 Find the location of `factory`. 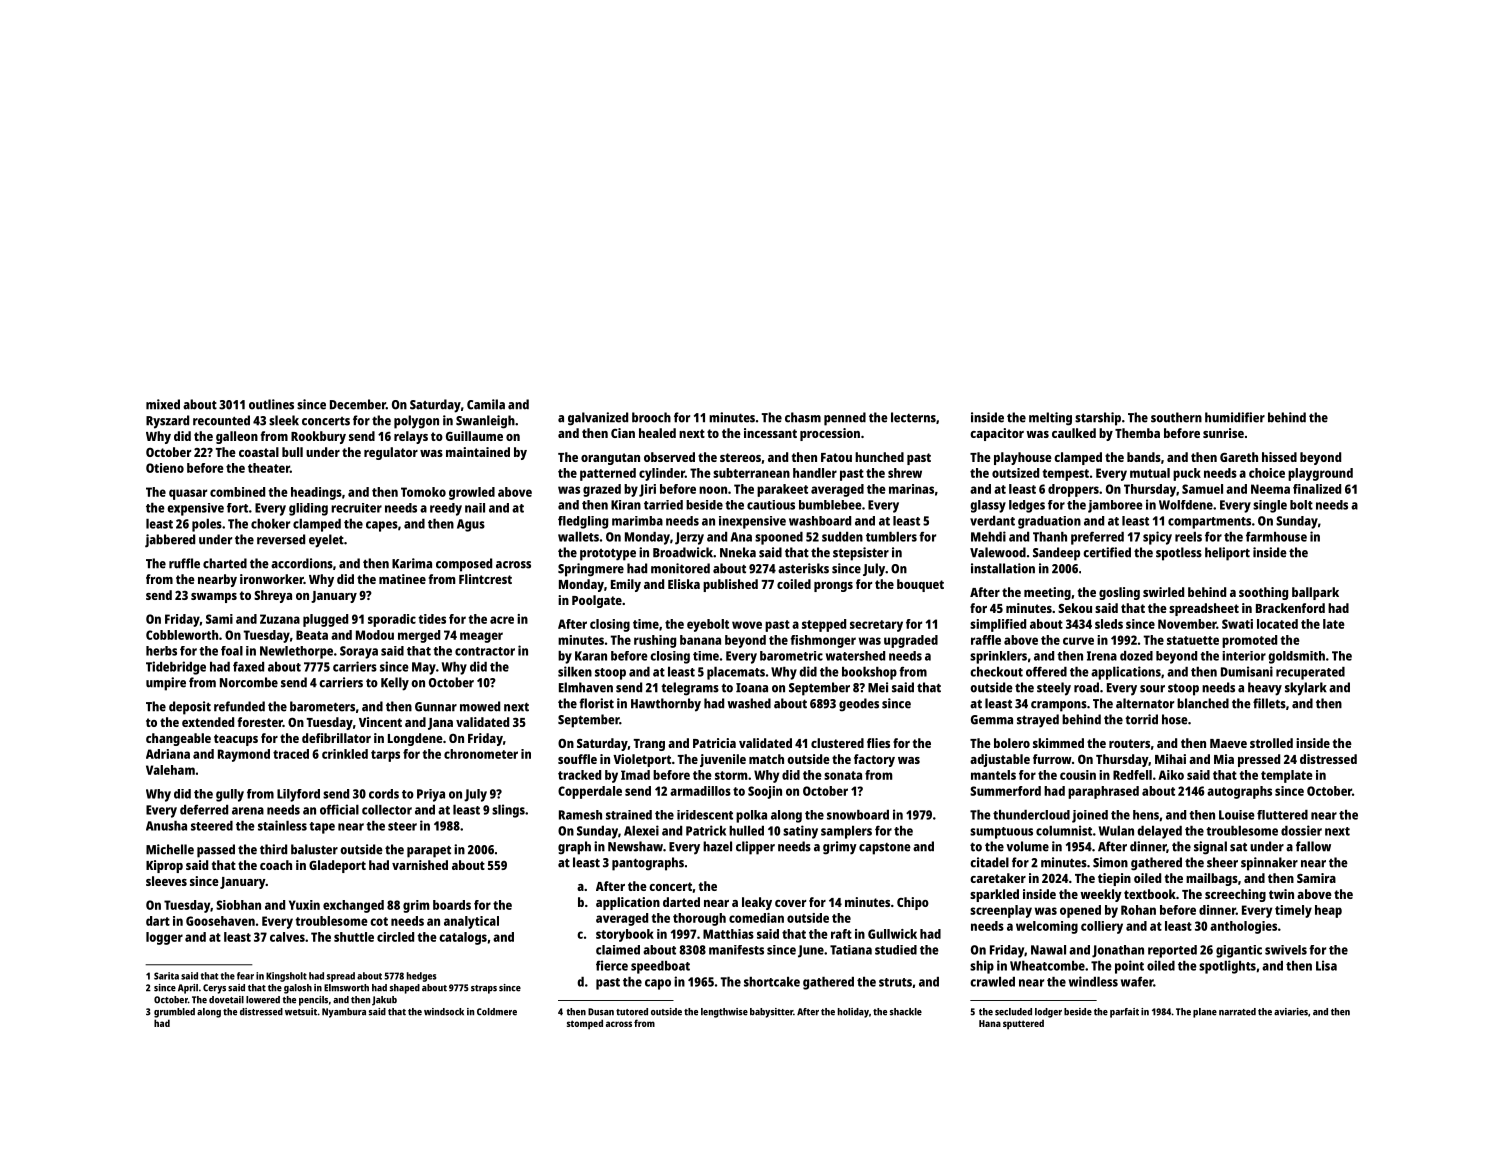

factory is located at coordinates (874, 760).
